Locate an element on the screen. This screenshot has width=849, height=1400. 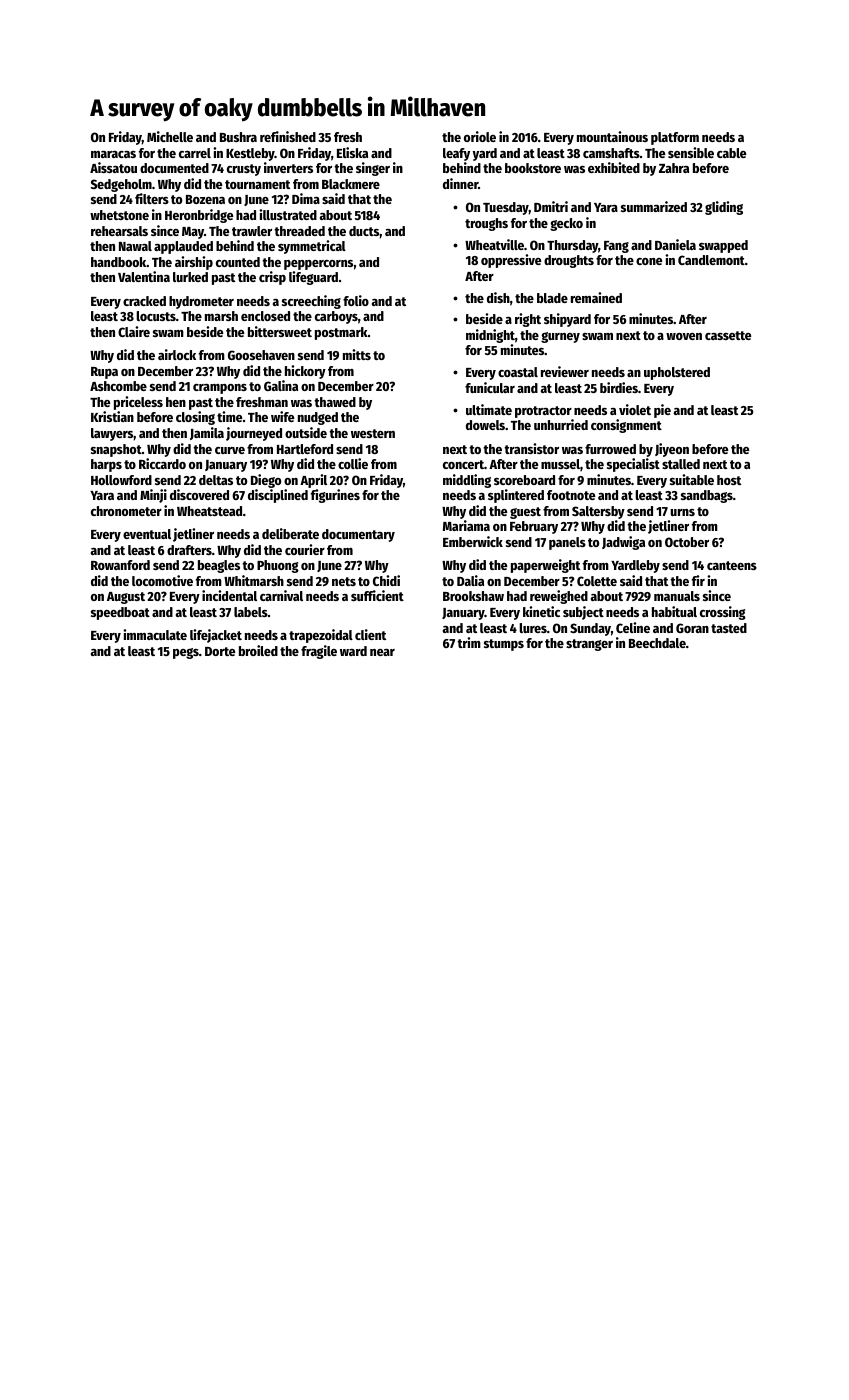
mitts is located at coordinates (357, 354).
